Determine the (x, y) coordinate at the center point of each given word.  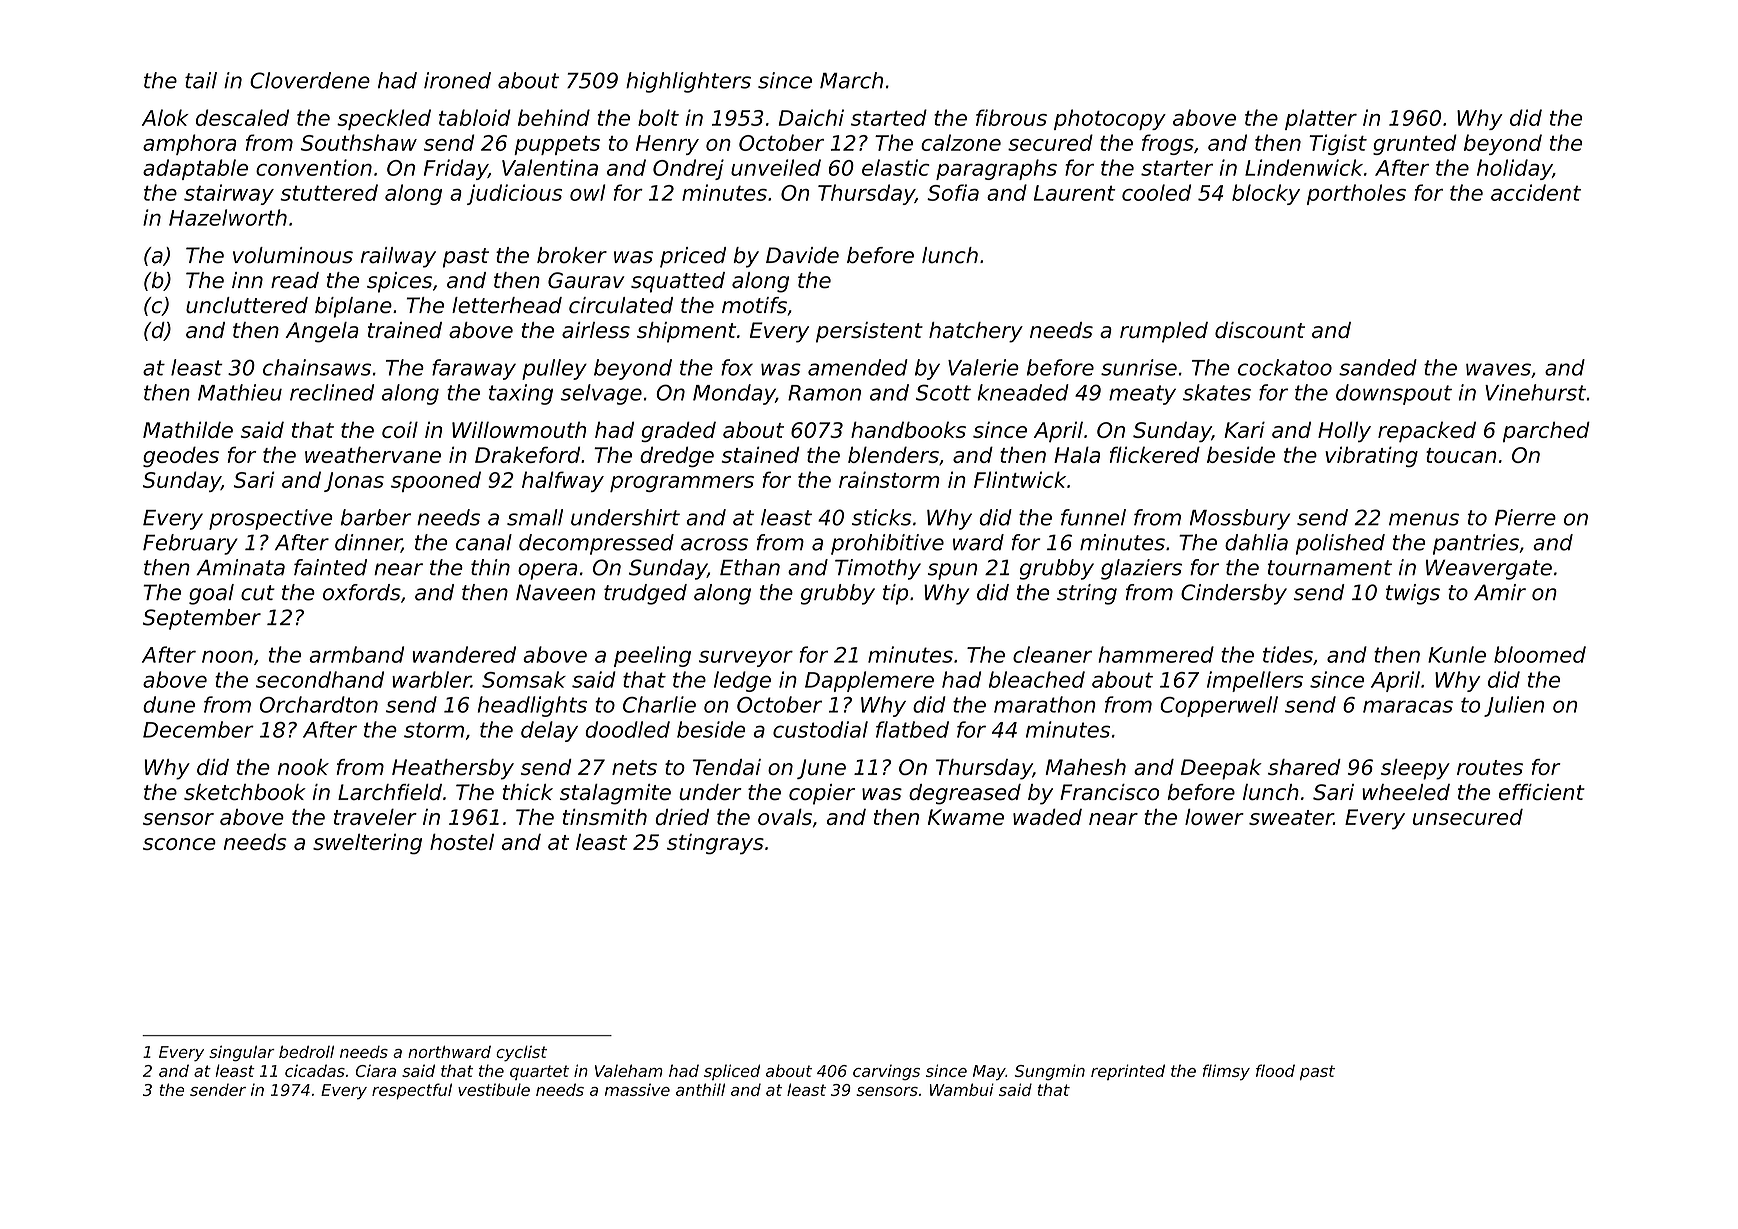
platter (1321, 119)
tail (201, 80)
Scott (943, 392)
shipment (686, 332)
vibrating (1371, 456)
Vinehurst (1535, 392)
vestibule (494, 1089)
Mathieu (240, 392)
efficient (1542, 792)
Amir (1500, 592)
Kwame (966, 817)
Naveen (555, 592)
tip (895, 594)
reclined (332, 392)
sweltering (367, 844)
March (851, 80)
